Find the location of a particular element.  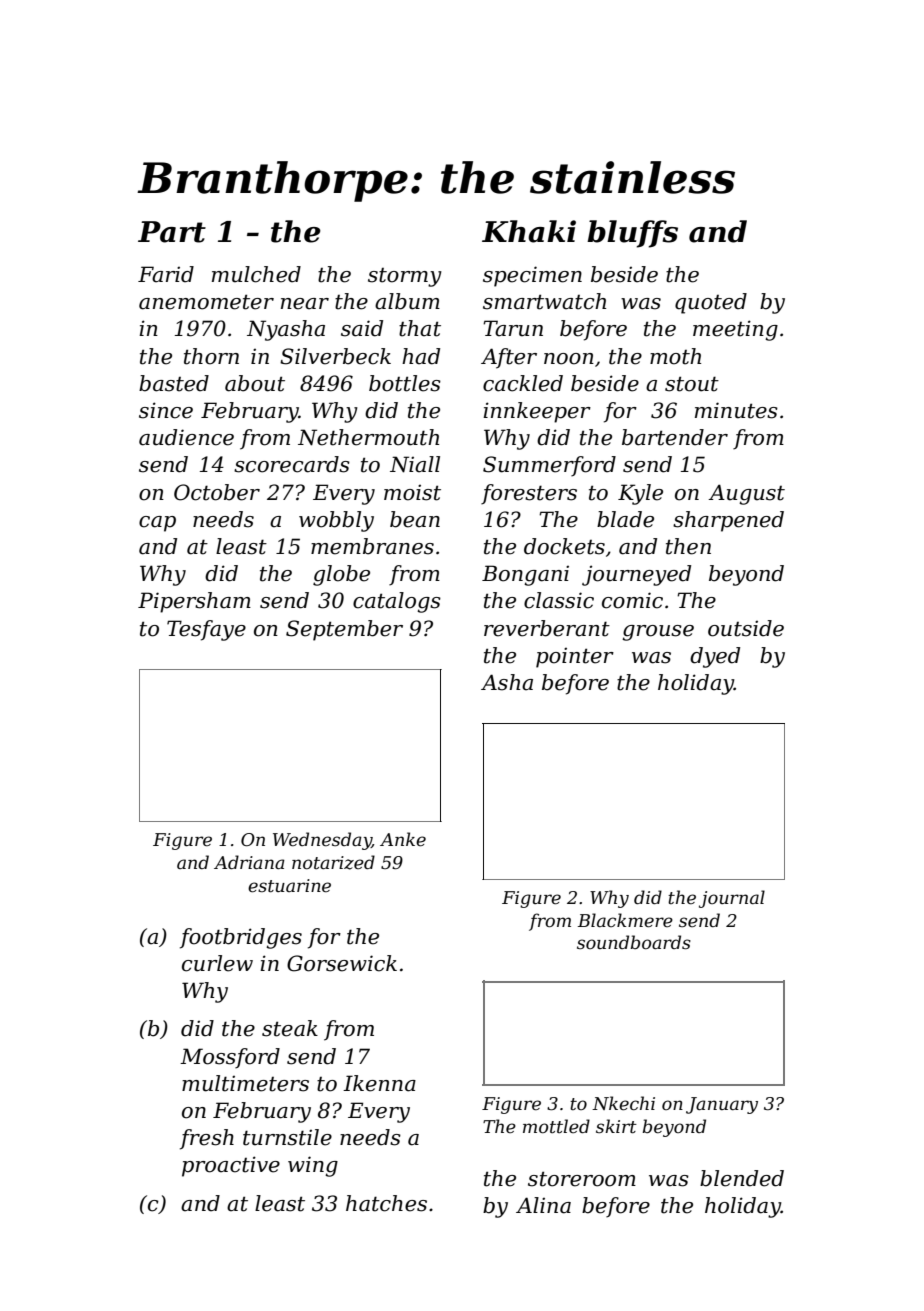

journal is located at coordinates (732, 899).
